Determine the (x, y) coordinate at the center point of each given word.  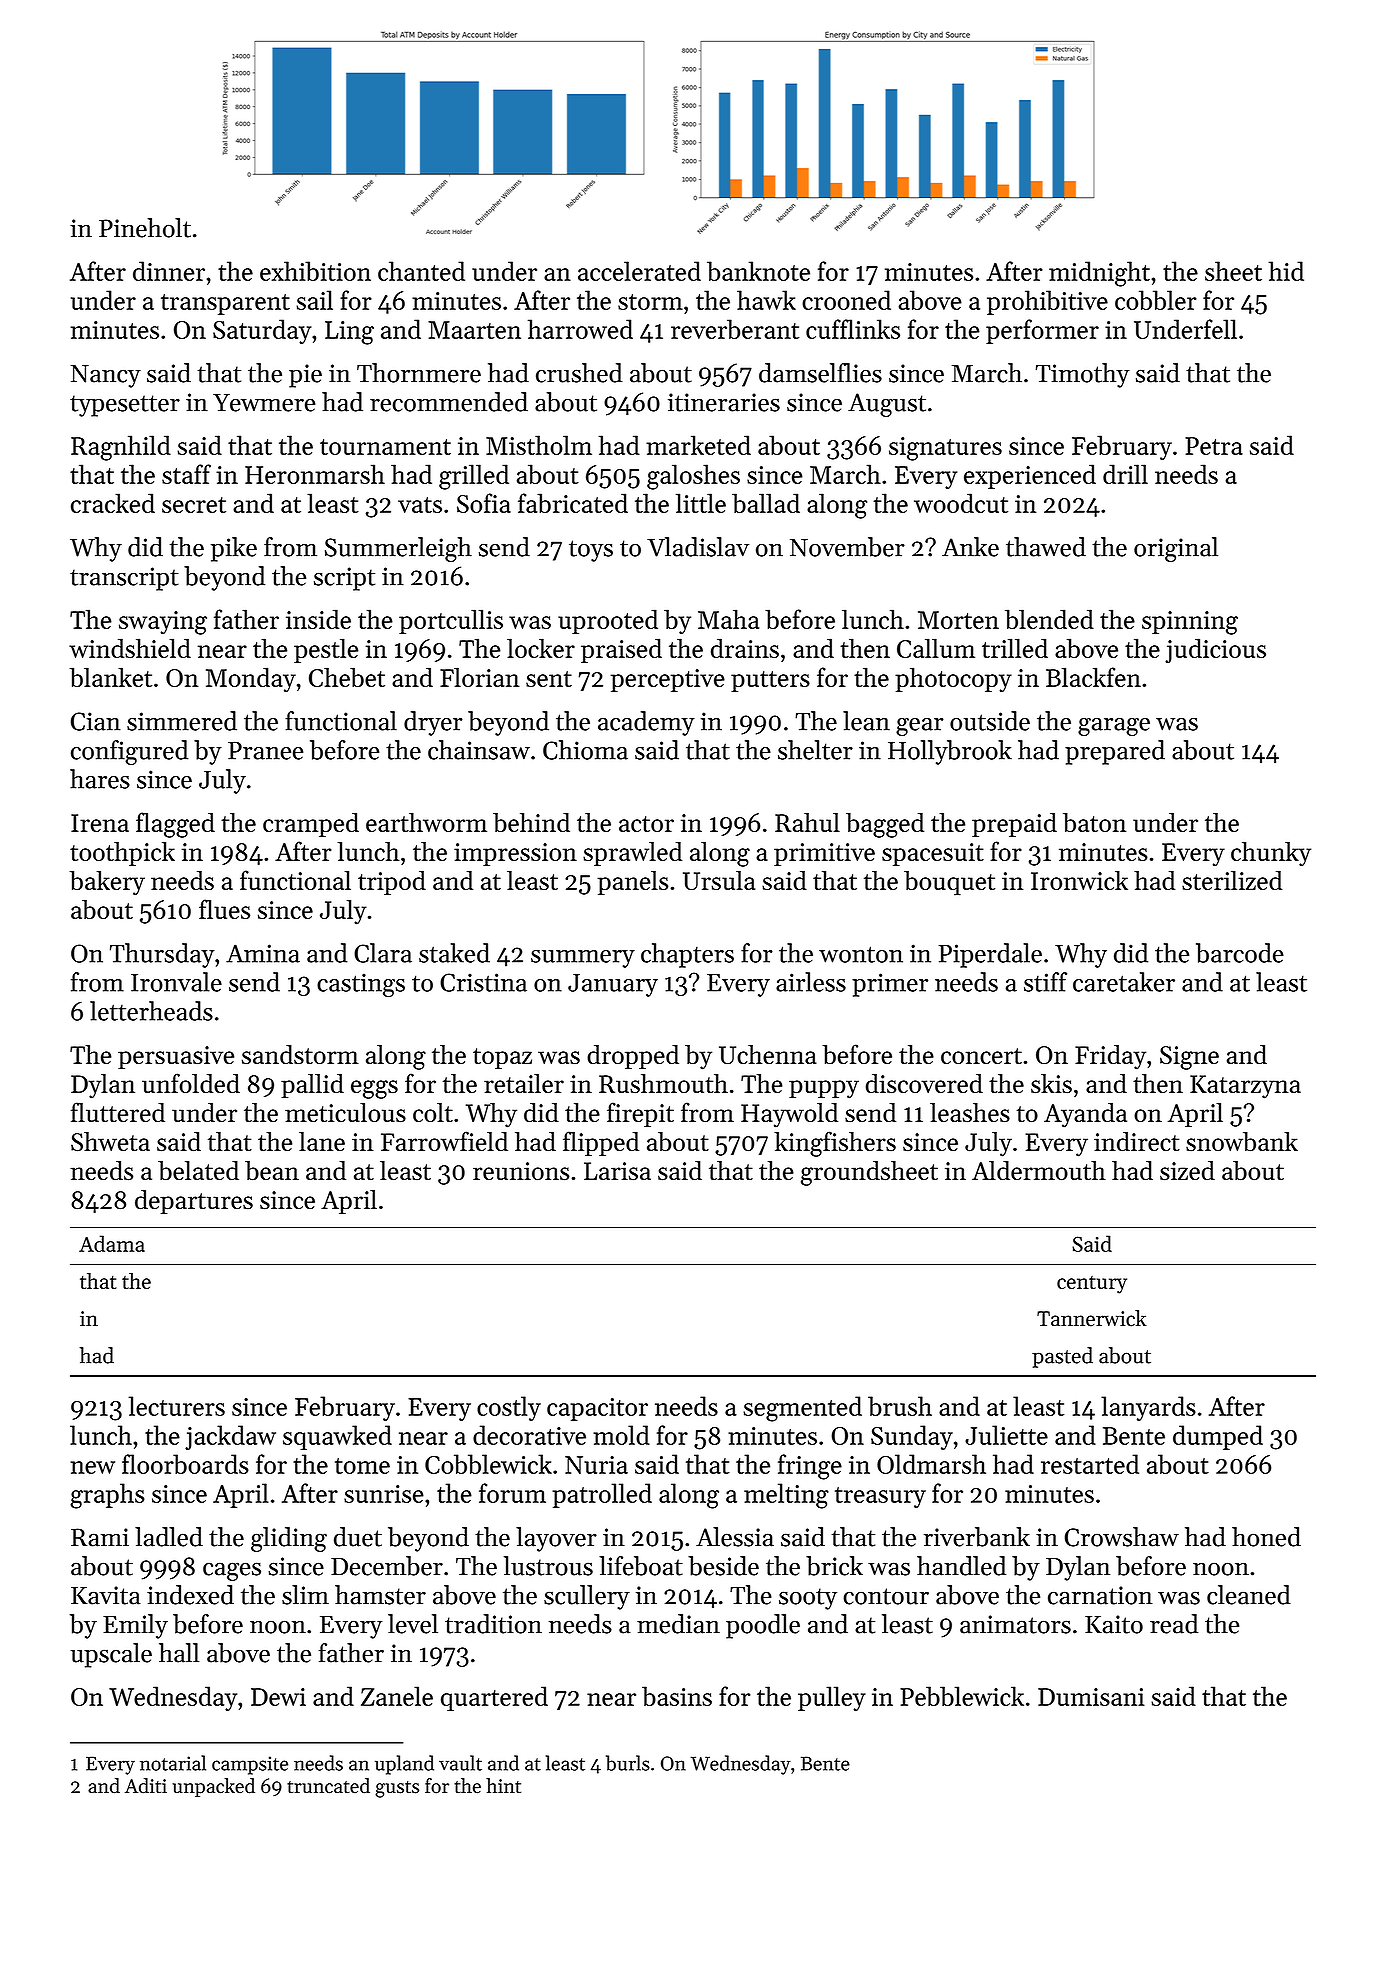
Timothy (1083, 375)
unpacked (213, 1787)
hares (100, 779)
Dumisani (1091, 1697)
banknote (758, 271)
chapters (687, 955)
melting (786, 1496)
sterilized (1232, 880)
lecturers (177, 1406)
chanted (421, 271)
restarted (1090, 1464)
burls (628, 1763)
